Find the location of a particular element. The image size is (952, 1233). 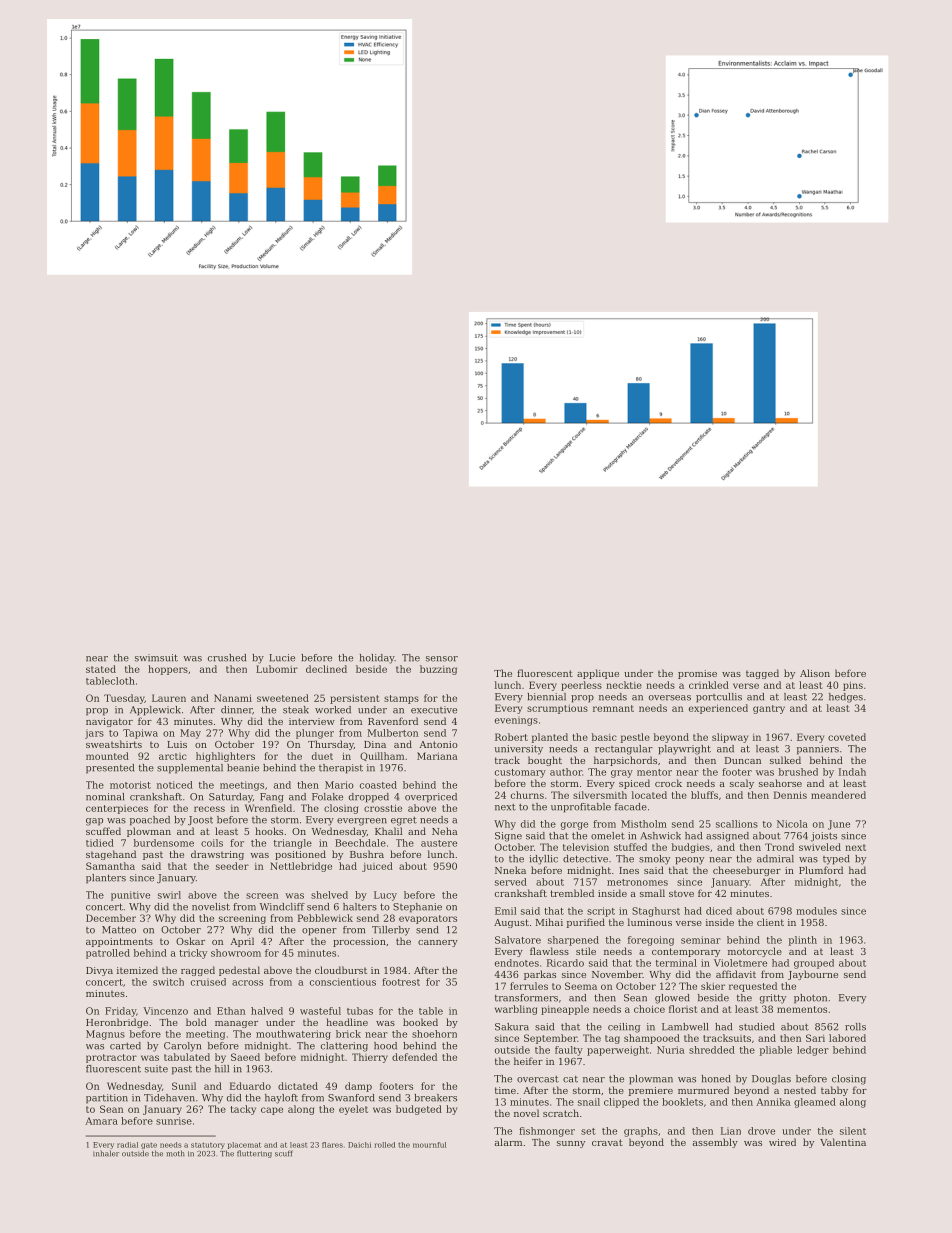

dinner is located at coordinates (237, 710).
